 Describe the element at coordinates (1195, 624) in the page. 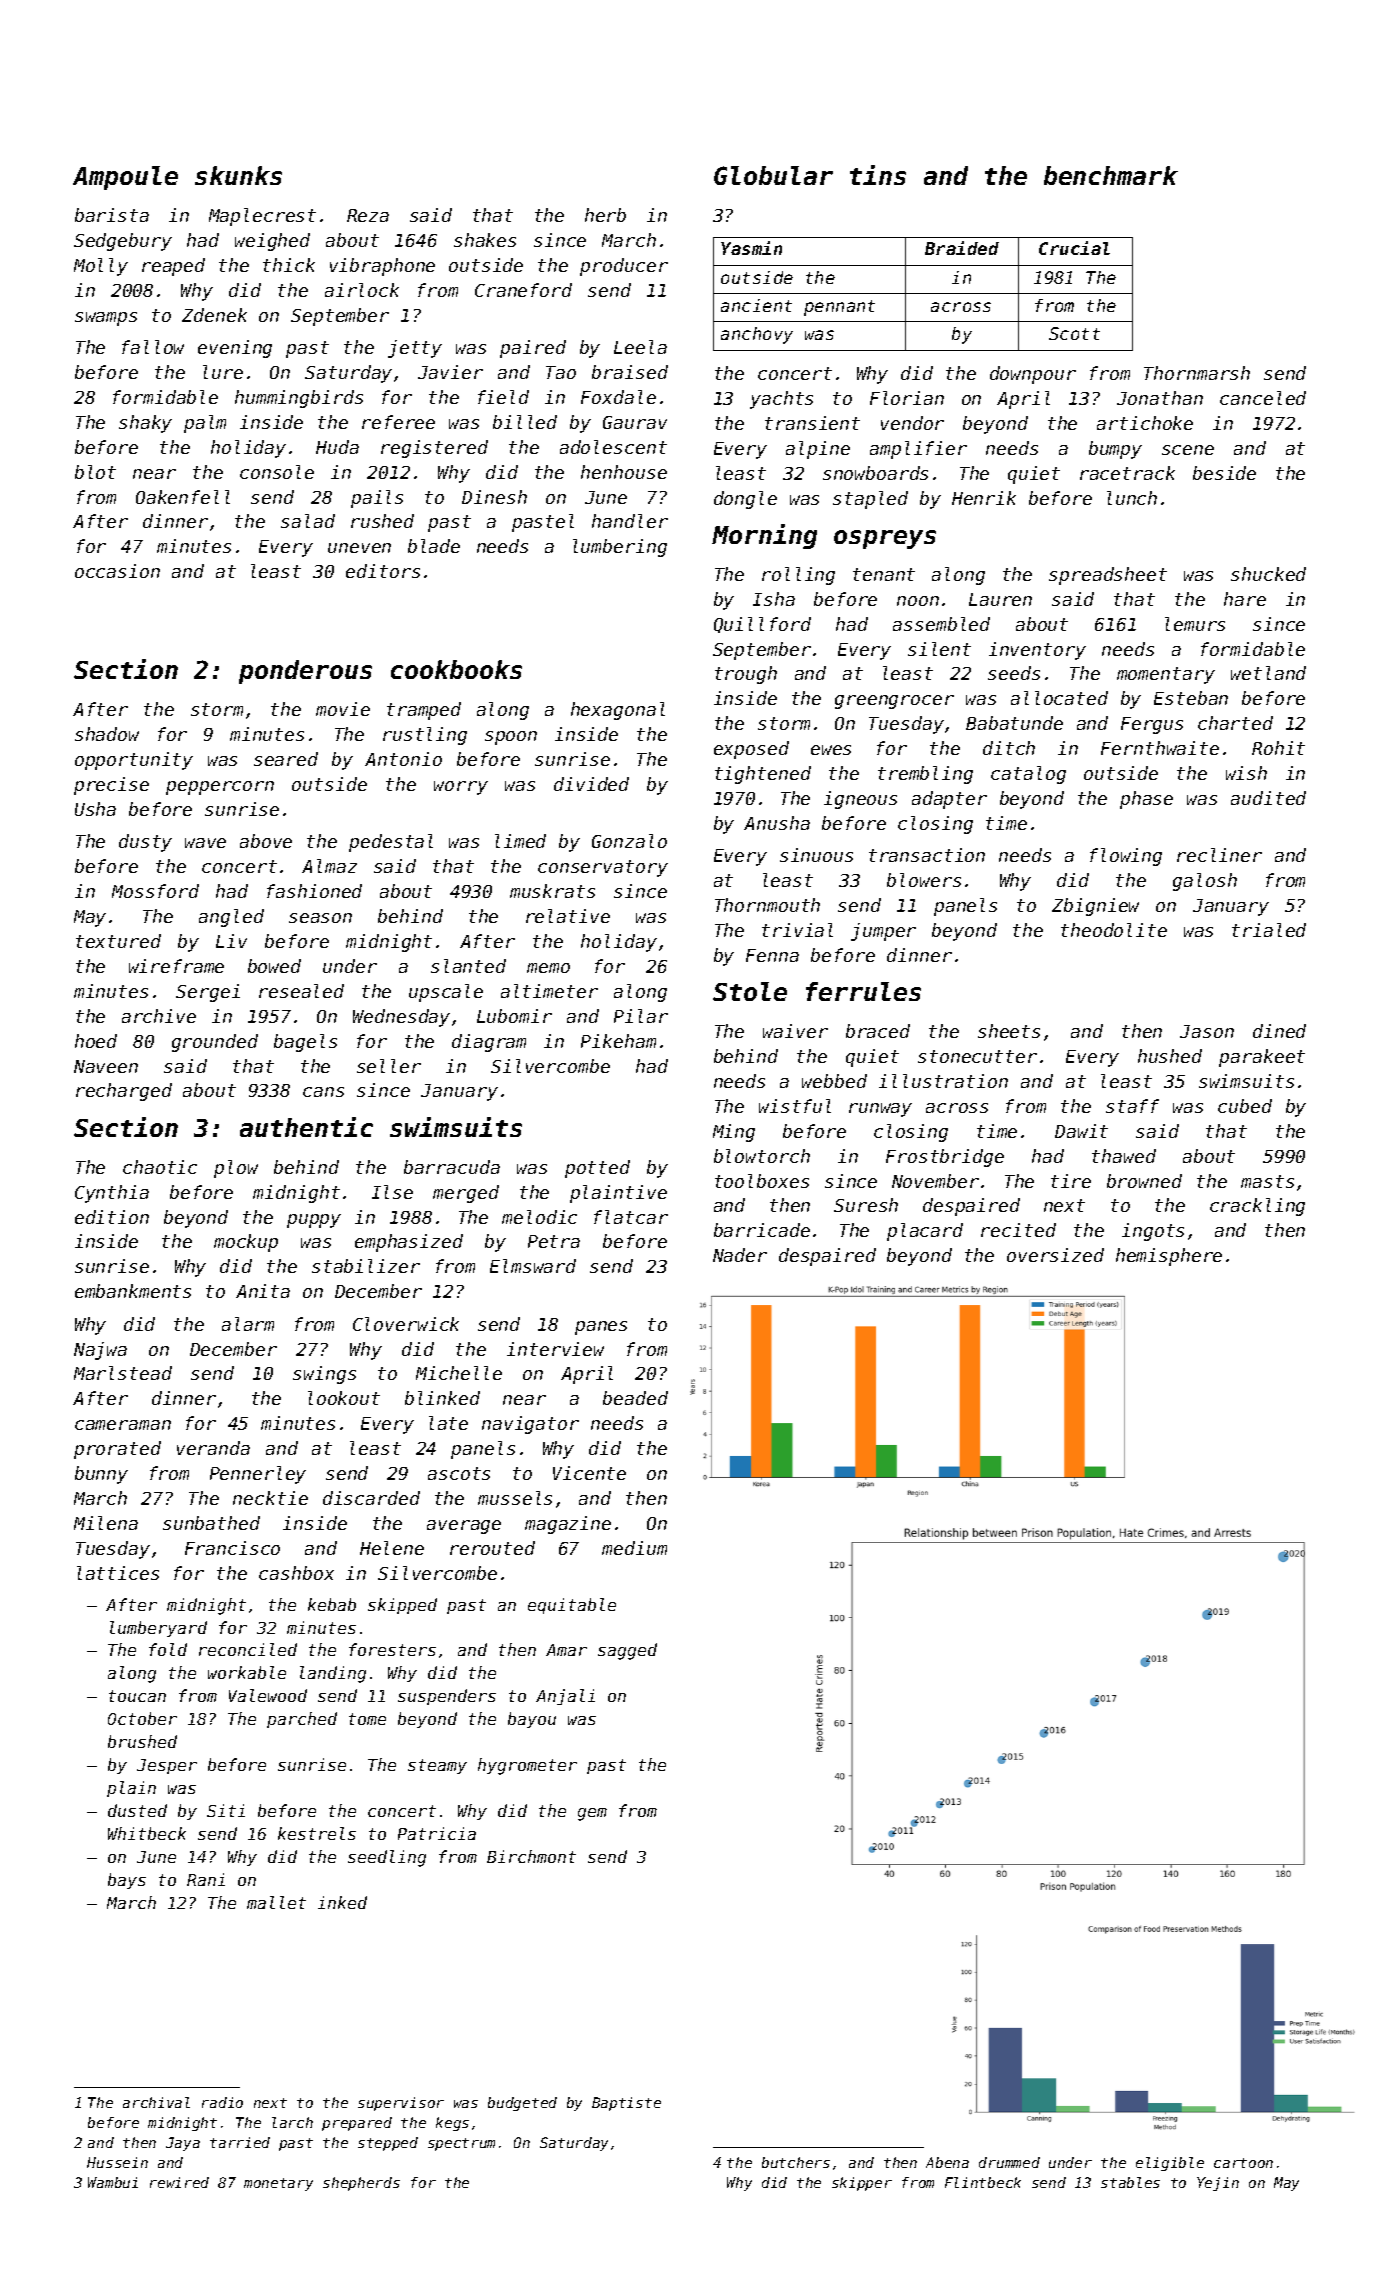

I see `lemurs` at that location.
